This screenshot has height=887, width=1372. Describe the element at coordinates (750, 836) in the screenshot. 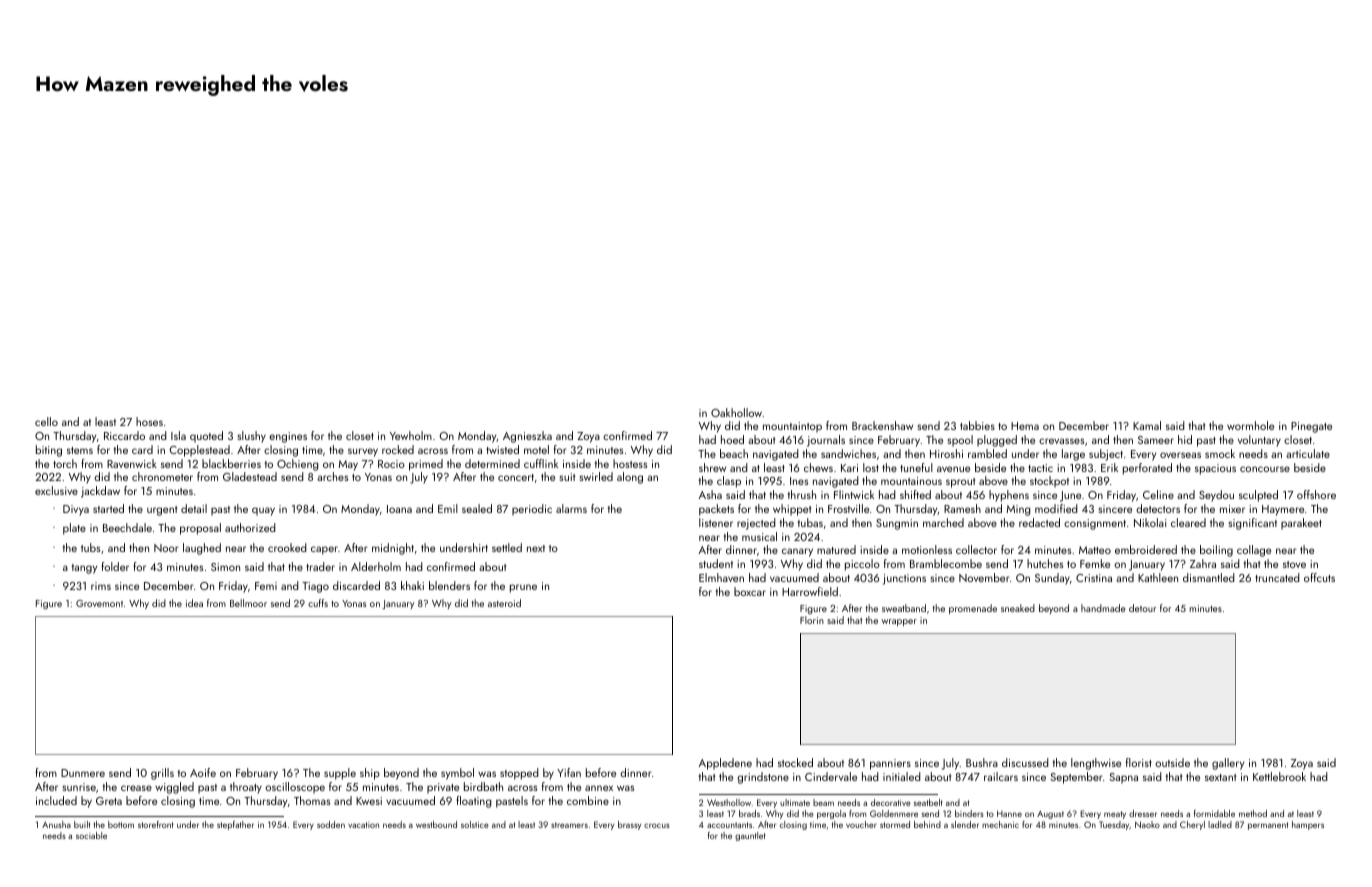

I see `gauntlet` at that location.
